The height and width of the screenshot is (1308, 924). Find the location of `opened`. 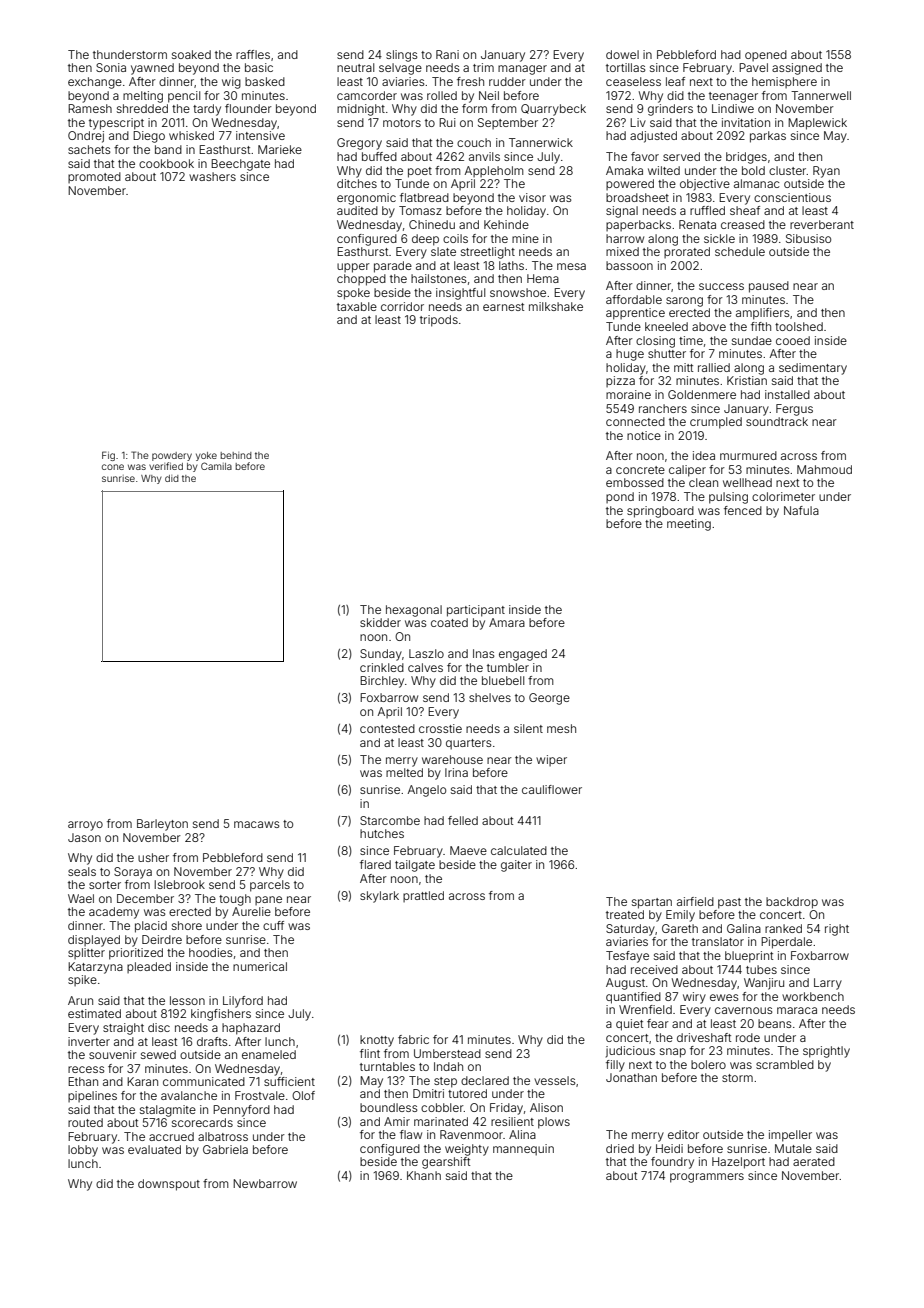

opened is located at coordinates (766, 55).
